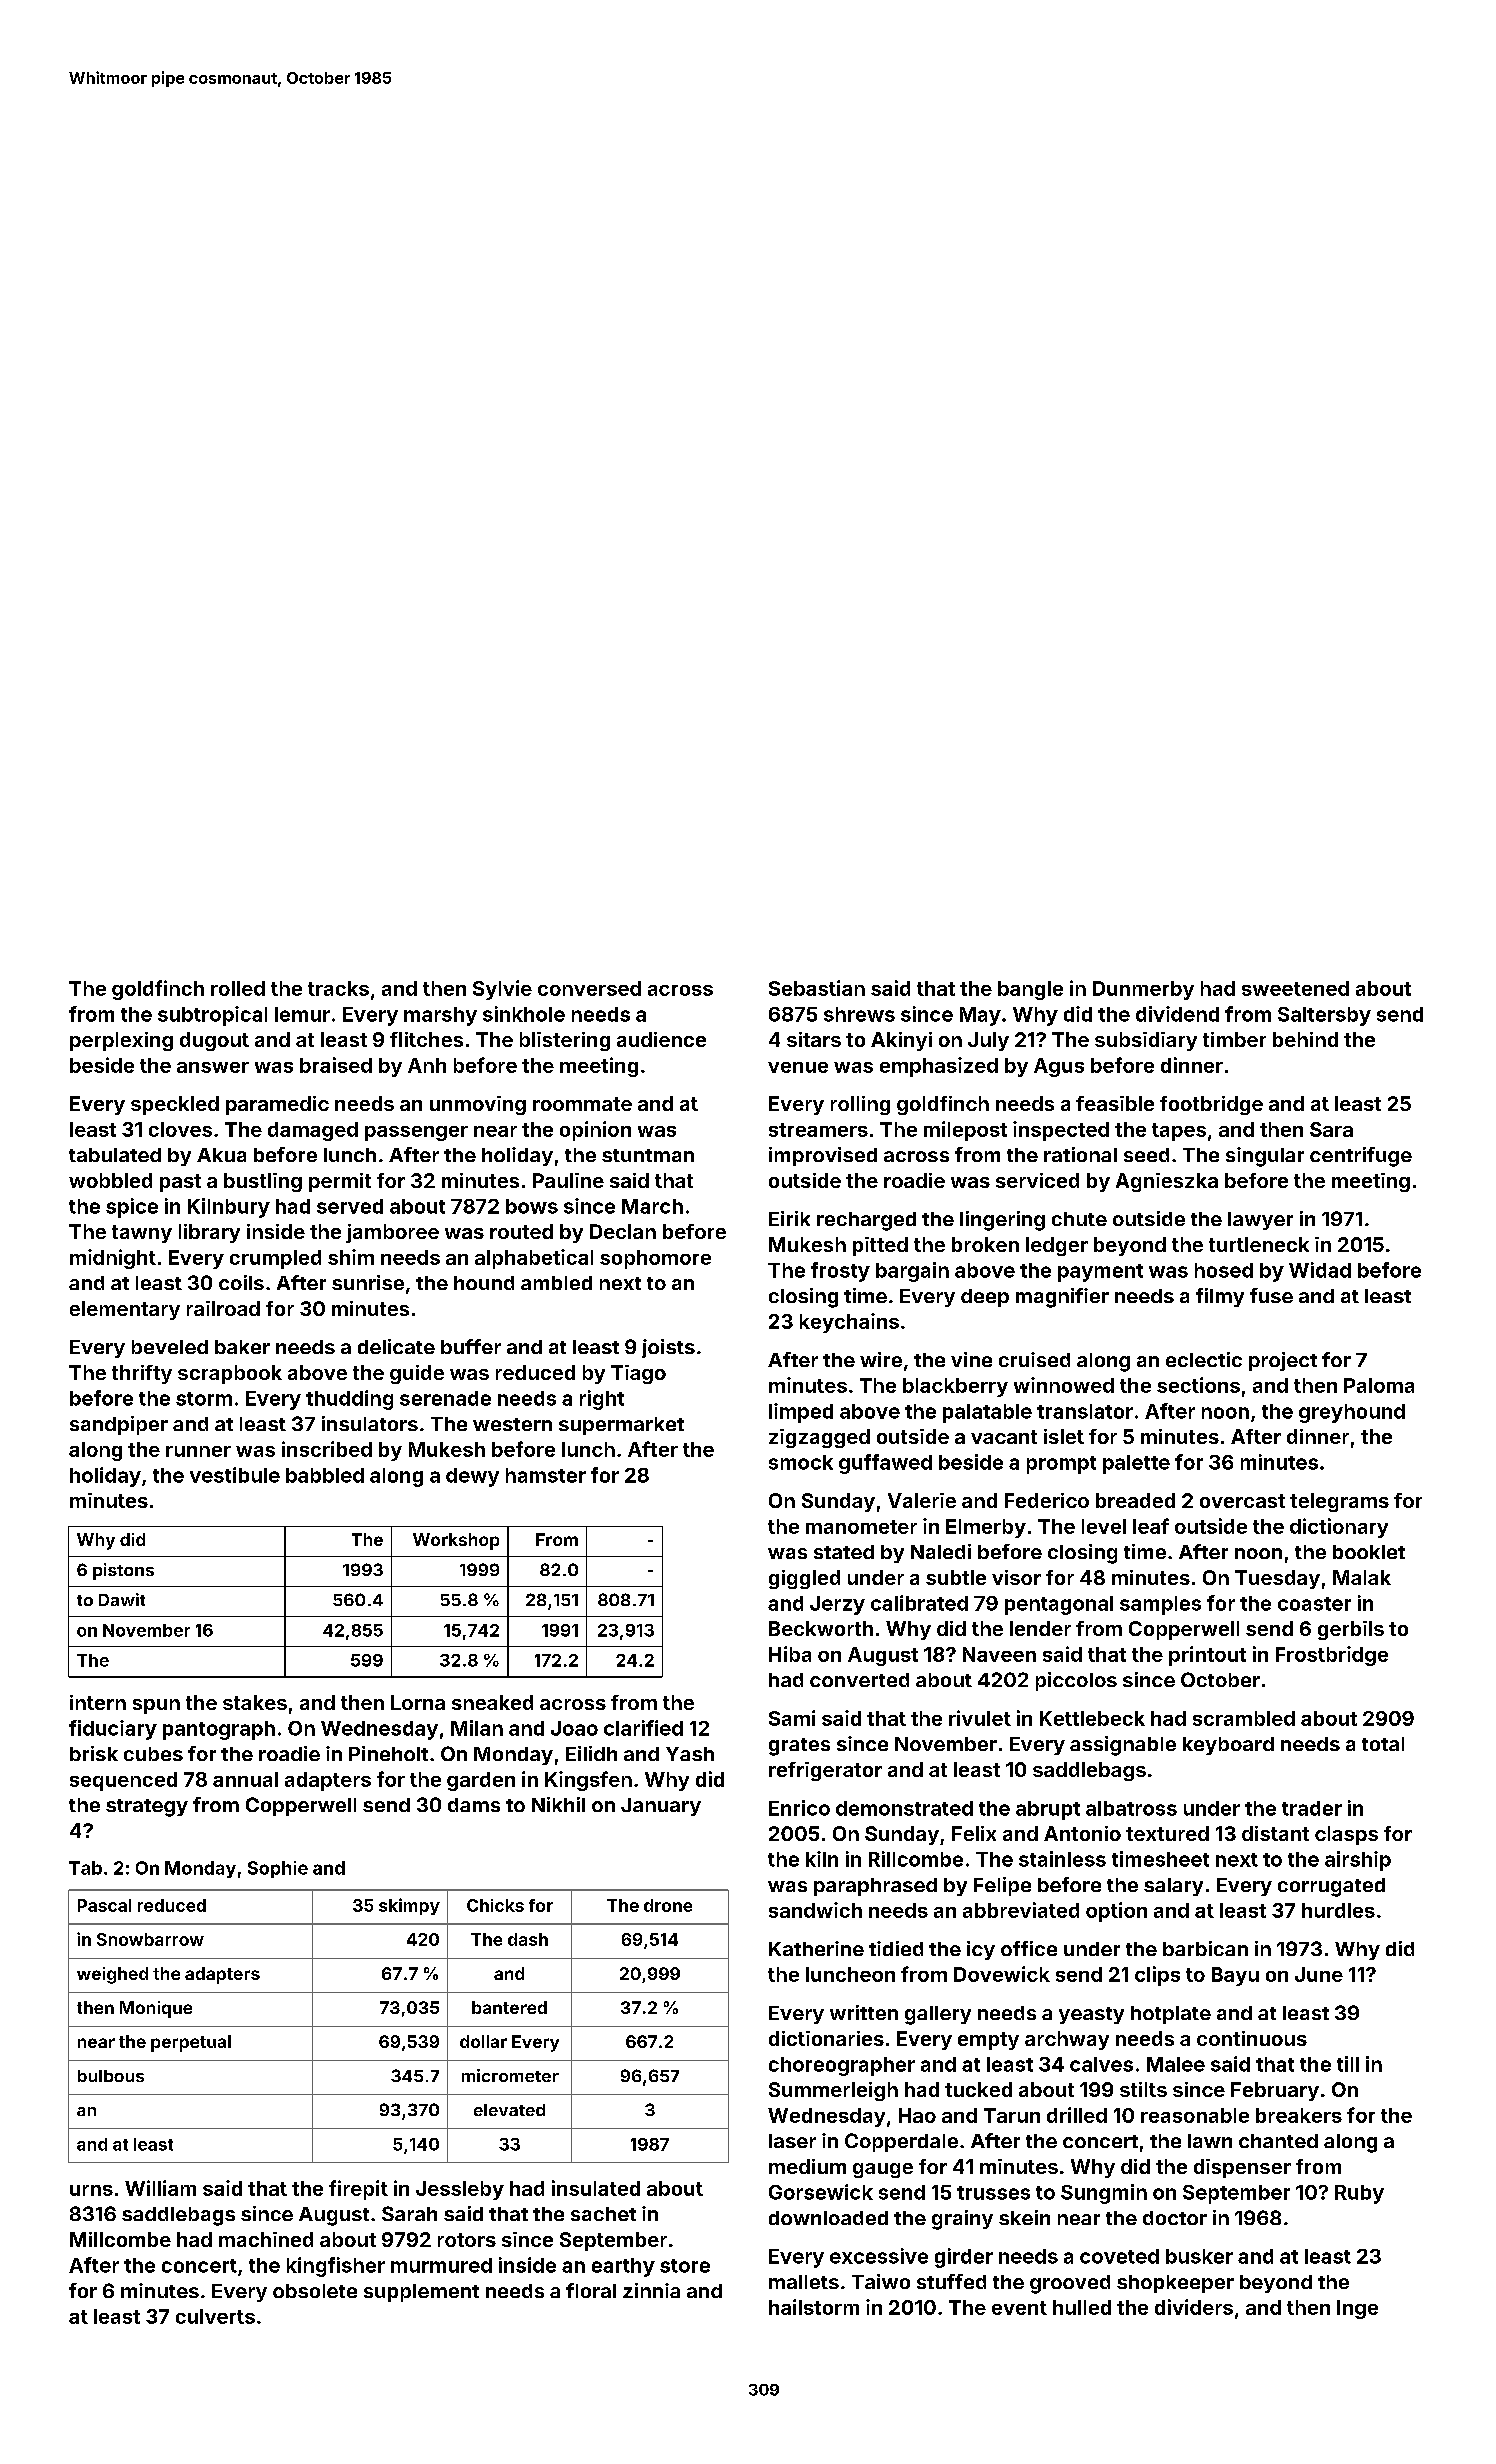  I want to click on conversed, so click(589, 988).
